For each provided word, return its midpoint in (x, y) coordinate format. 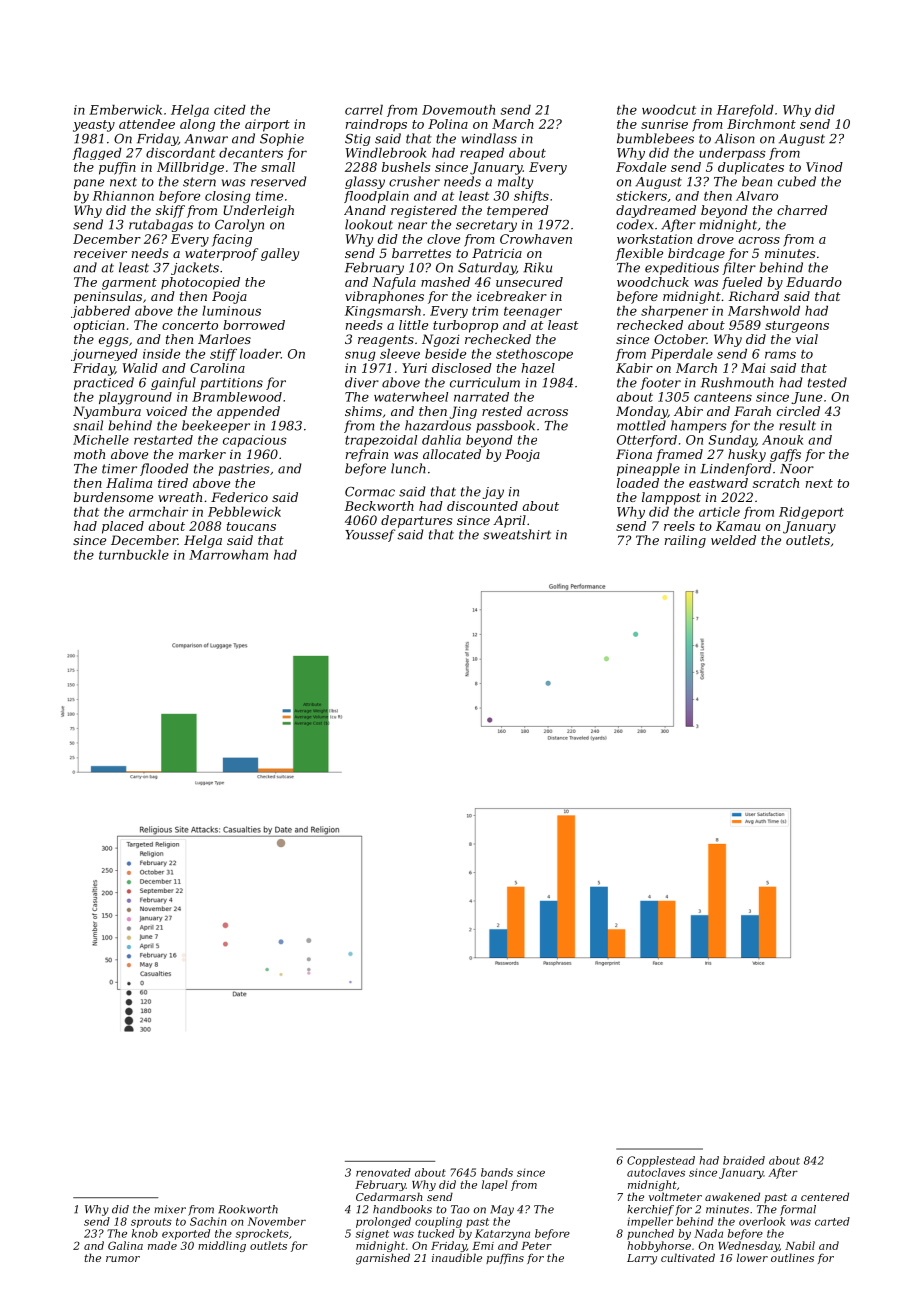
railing (685, 541)
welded (733, 540)
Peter (536, 1246)
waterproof (221, 254)
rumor (123, 1259)
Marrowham (228, 555)
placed (123, 527)
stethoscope (534, 355)
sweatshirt (517, 534)
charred (802, 210)
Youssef (370, 535)
